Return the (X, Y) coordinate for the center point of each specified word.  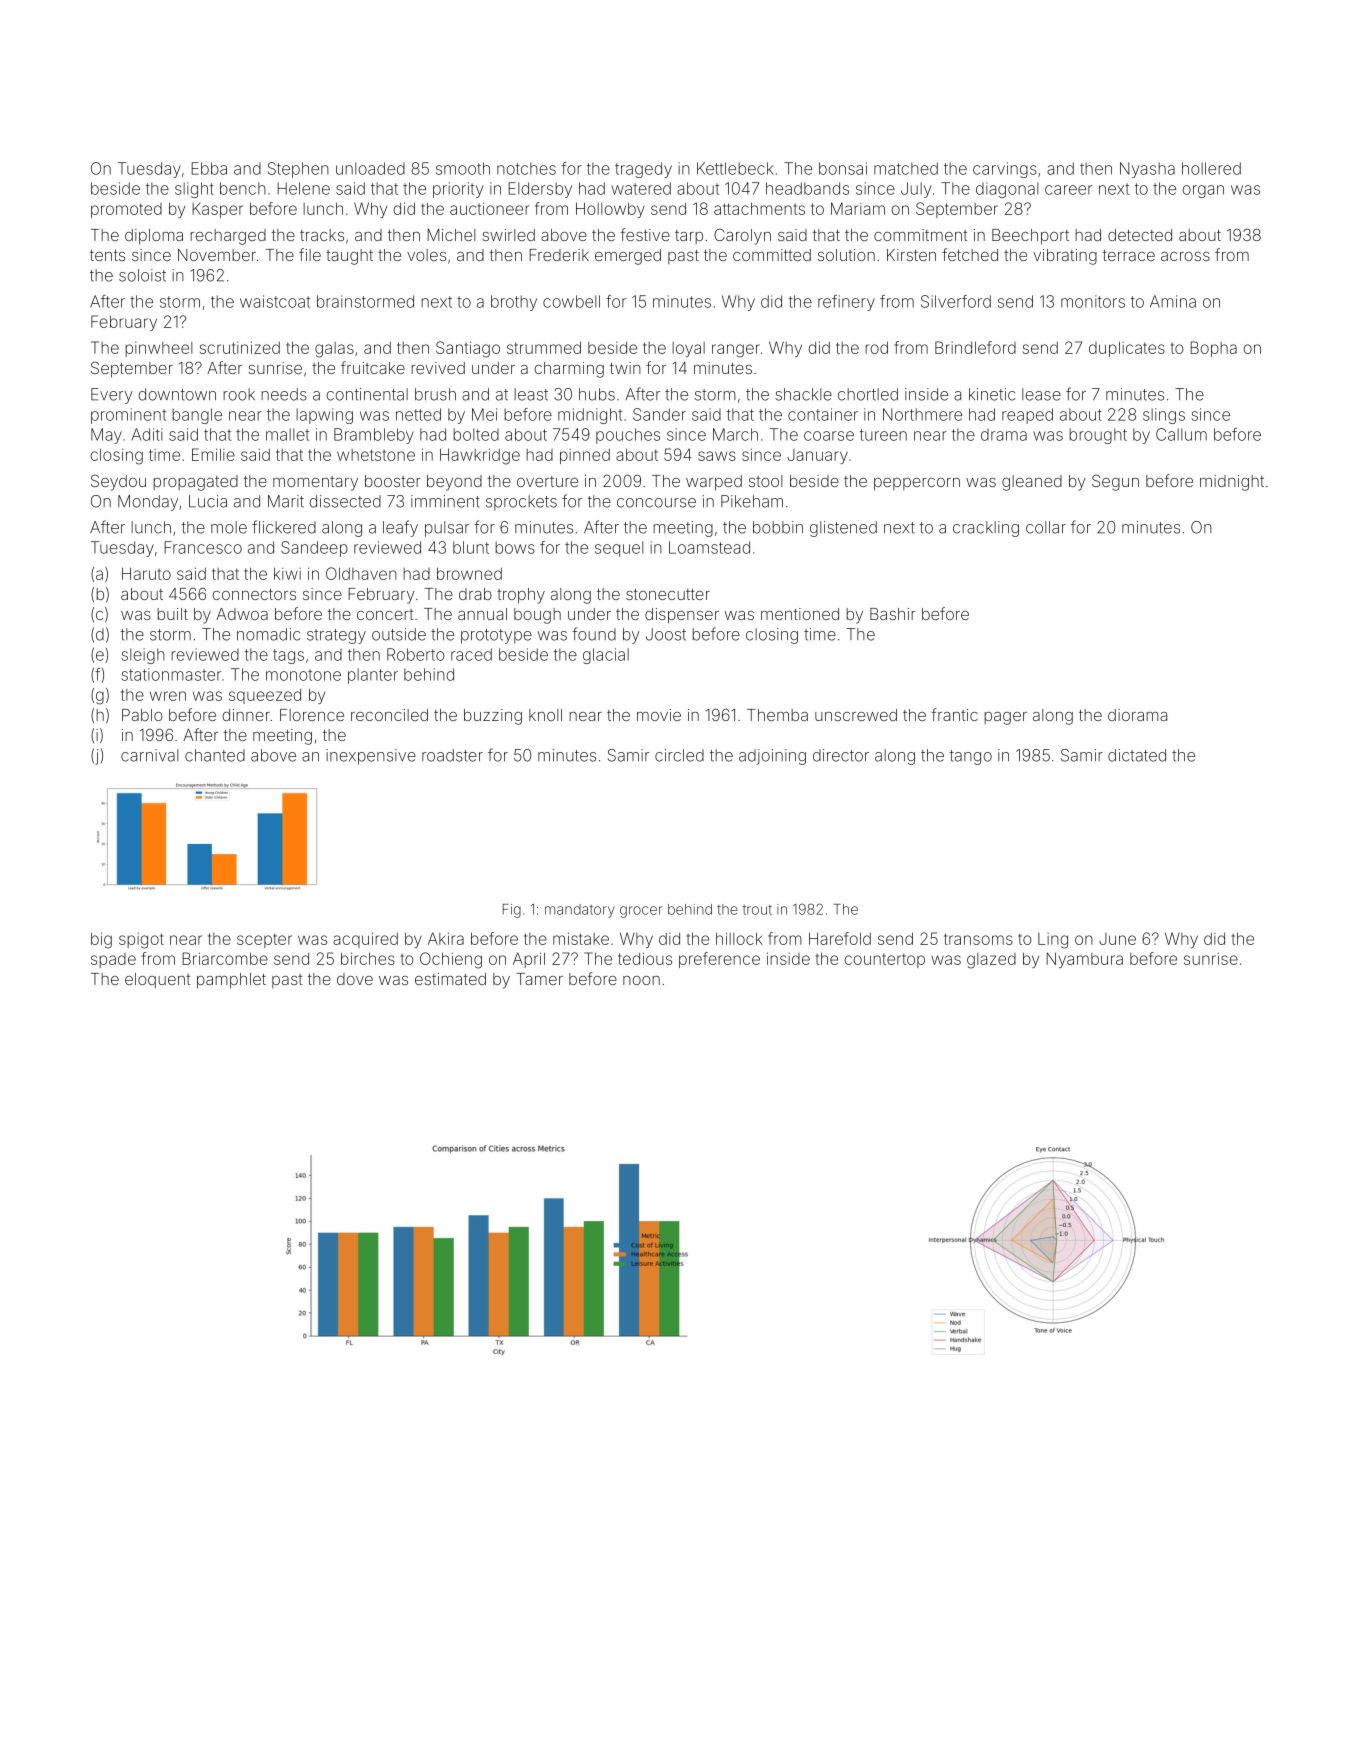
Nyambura (1084, 960)
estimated (450, 979)
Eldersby (540, 190)
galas (334, 350)
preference (719, 960)
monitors (1093, 301)
